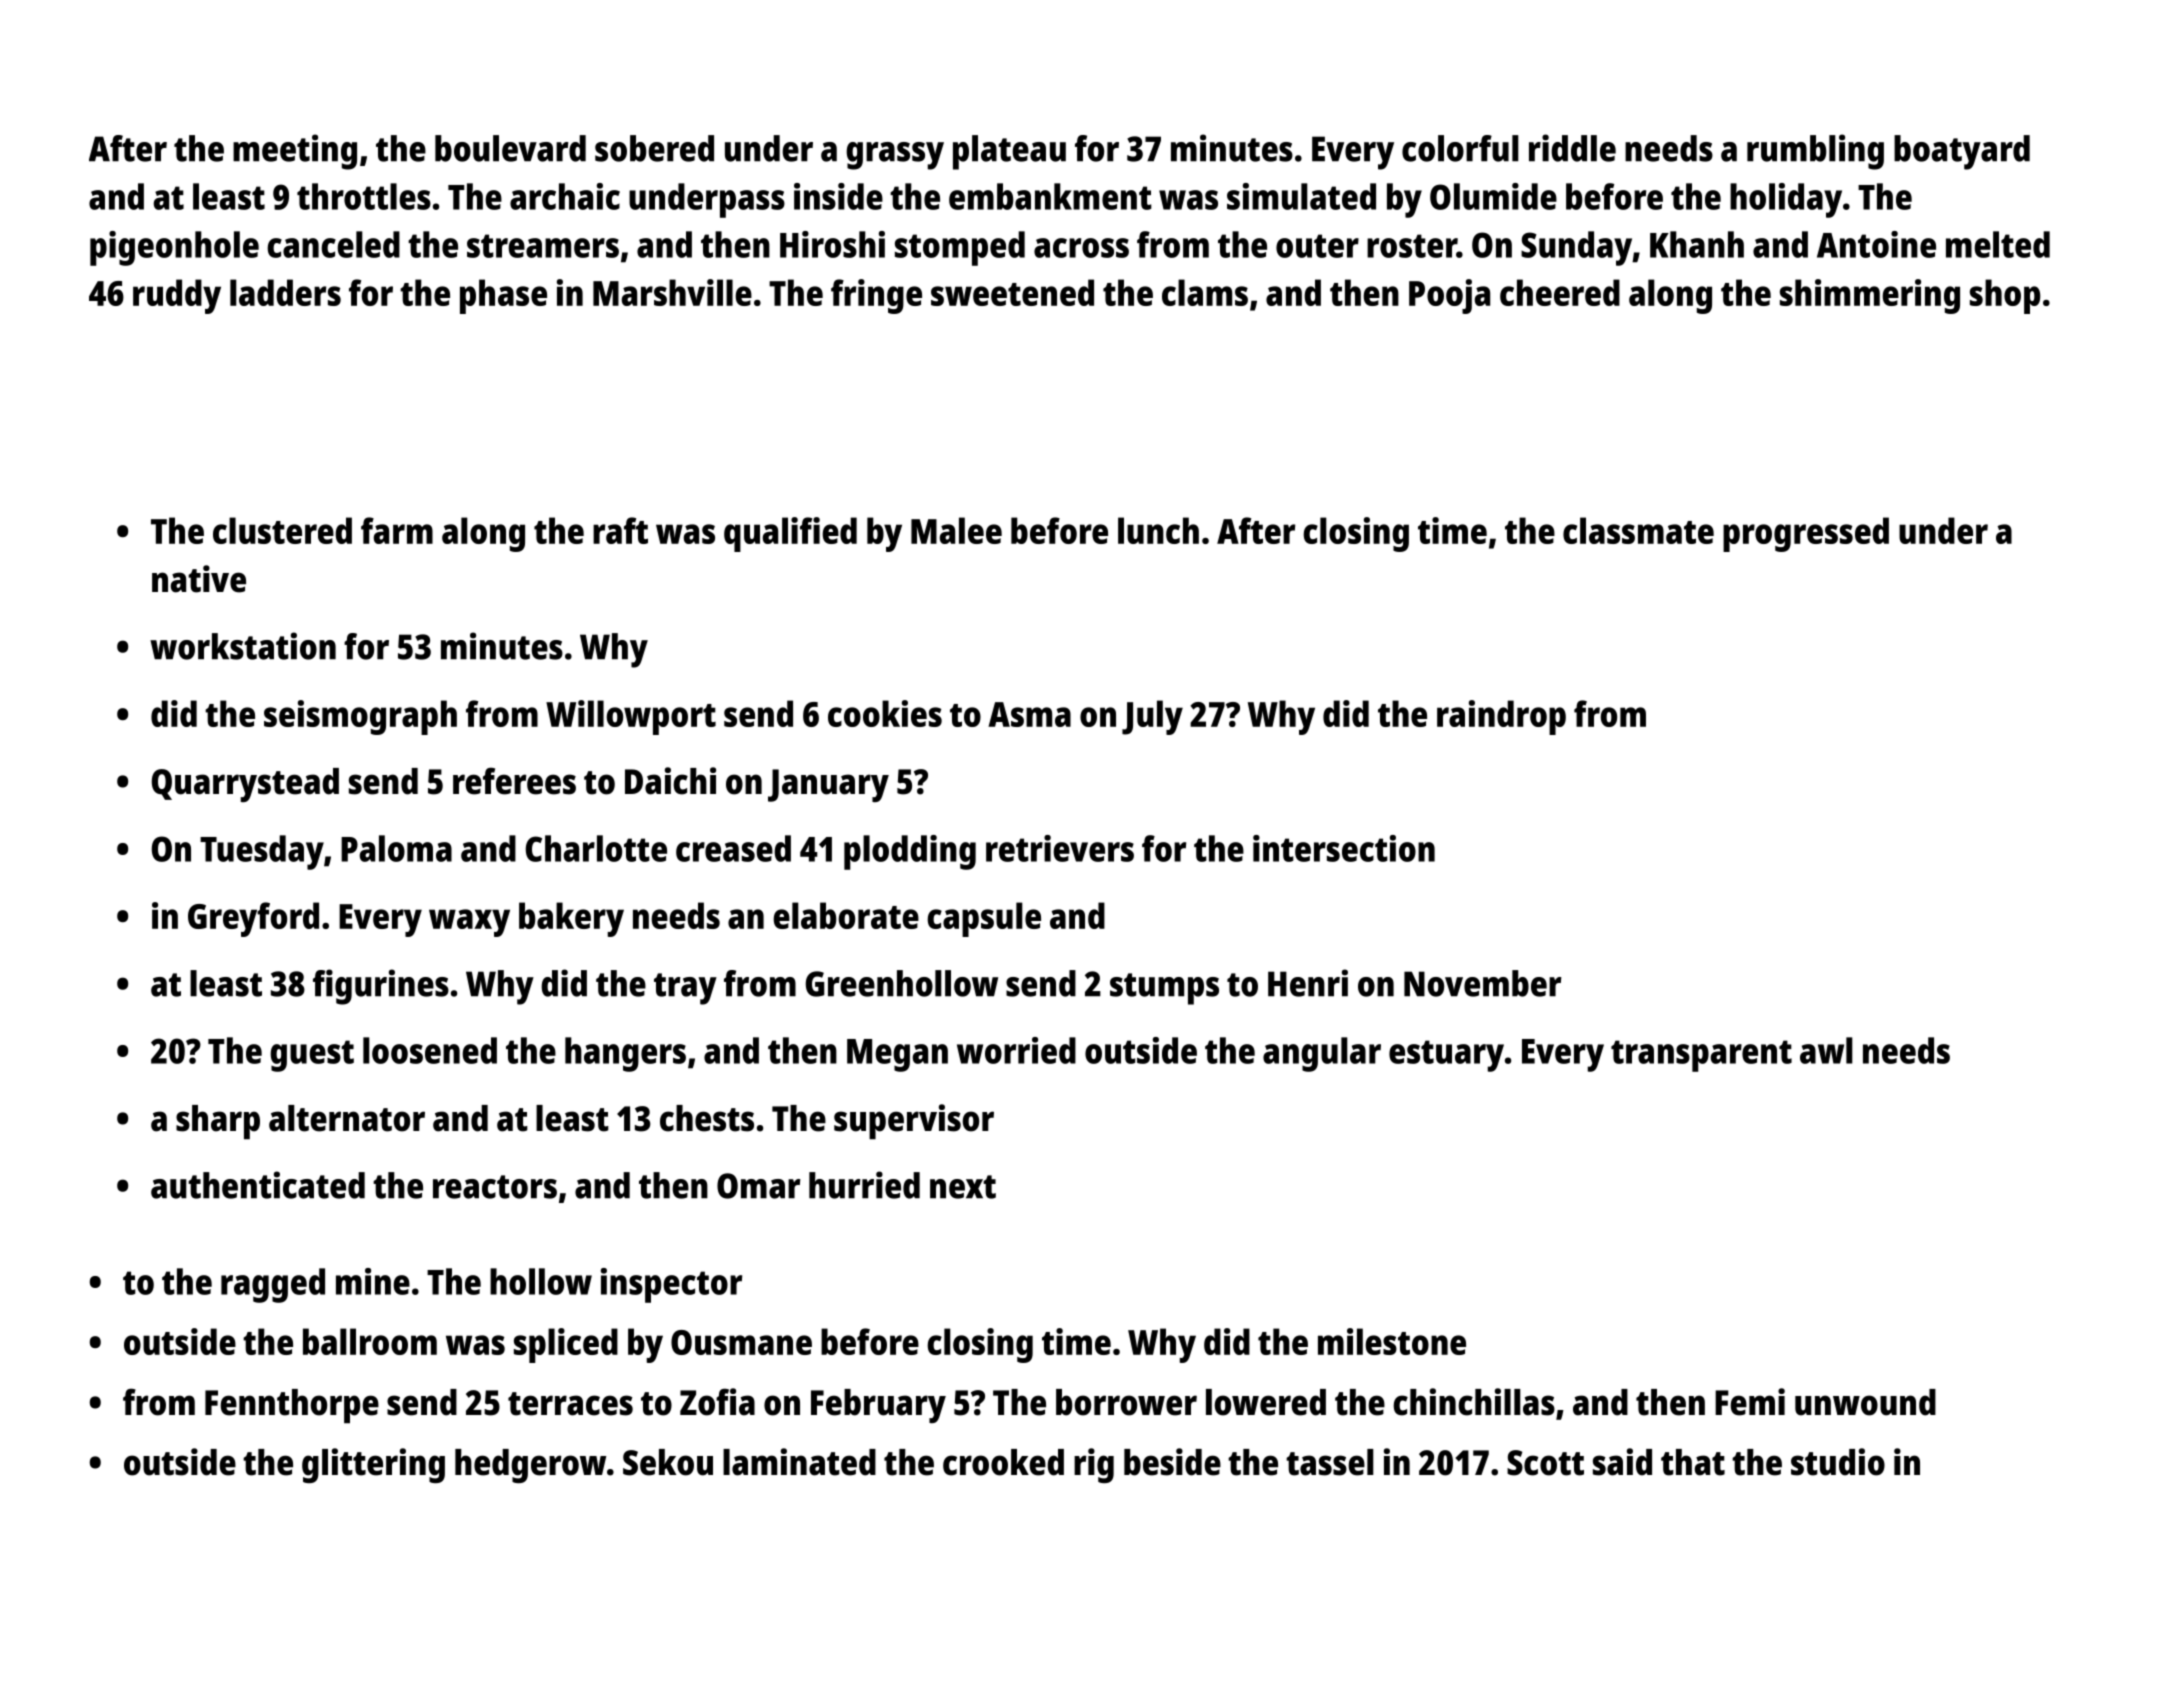 This page has height=1683, width=2178. What do you see at coordinates (885, 713) in the page?
I see `cookies` at bounding box center [885, 713].
